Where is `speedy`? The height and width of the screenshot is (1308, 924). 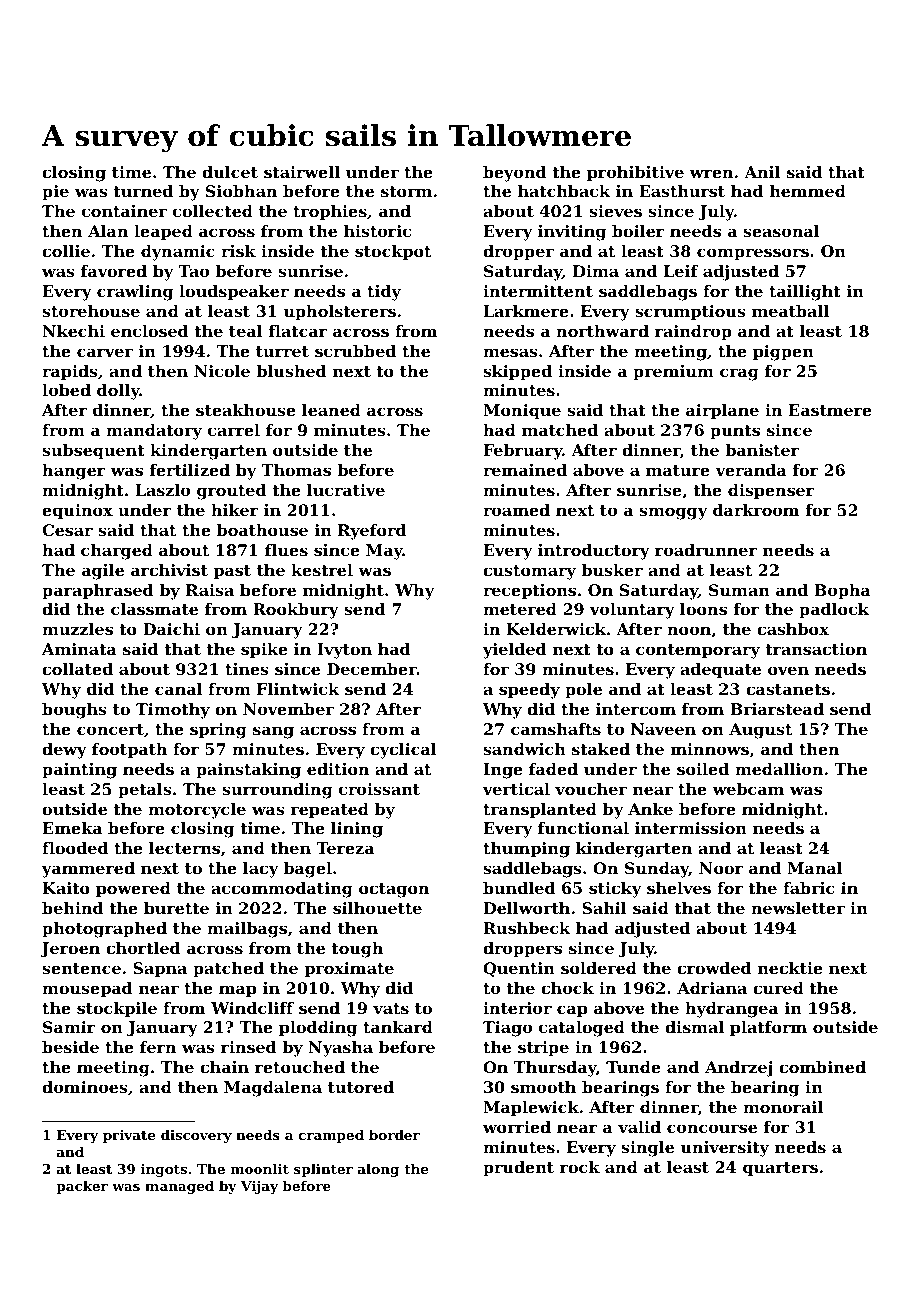
speedy is located at coordinates (529, 691).
